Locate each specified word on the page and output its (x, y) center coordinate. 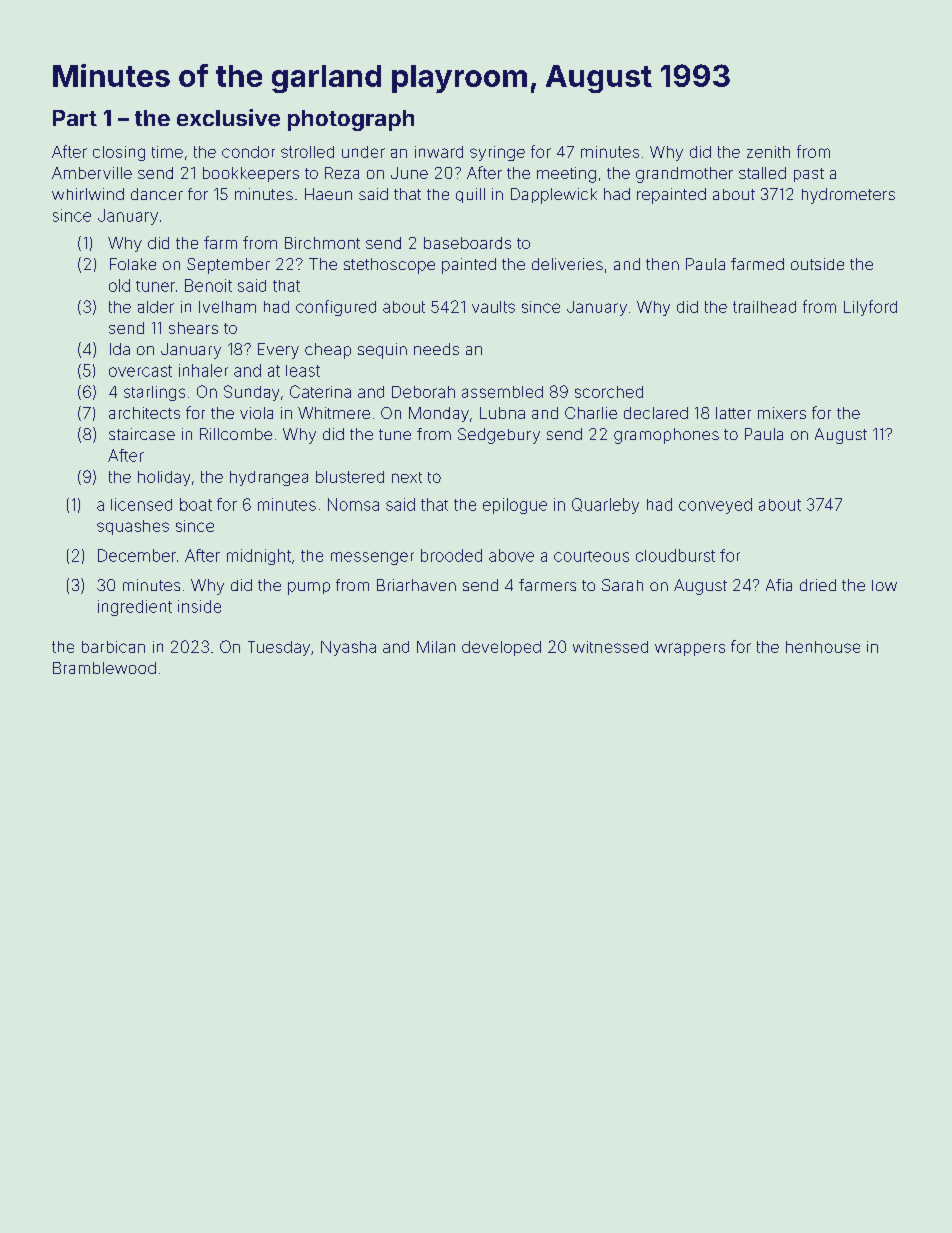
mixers (782, 413)
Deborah (423, 392)
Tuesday (279, 648)
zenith (768, 152)
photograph (351, 120)
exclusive (228, 118)
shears (193, 328)
